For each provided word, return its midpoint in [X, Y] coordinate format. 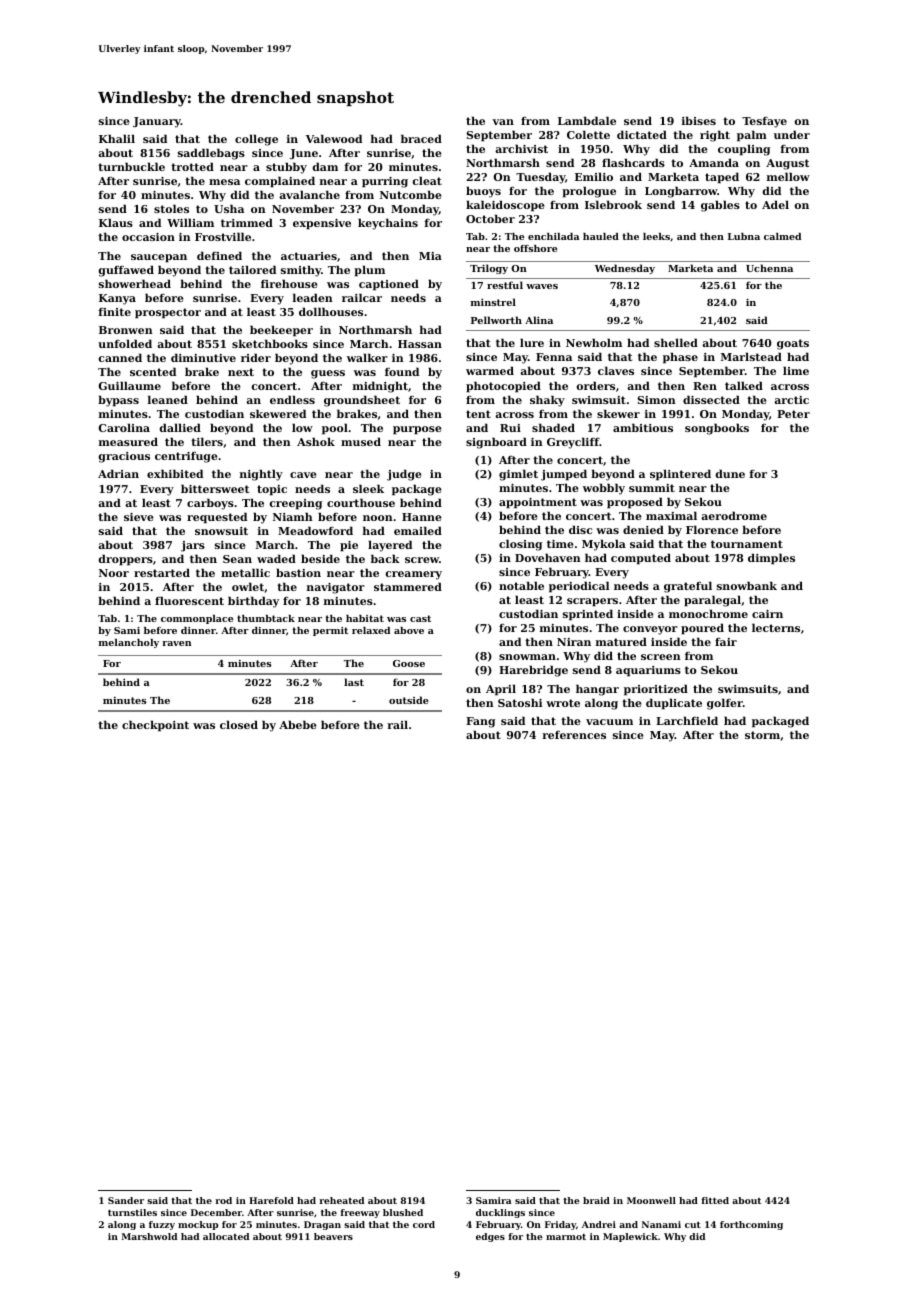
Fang [480, 722]
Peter [793, 414]
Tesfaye [764, 122]
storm [762, 735]
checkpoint [155, 726]
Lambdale [587, 120]
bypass [118, 401]
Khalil [117, 138]
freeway [360, 1213]
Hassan [420, 344]
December [216, 1212]
